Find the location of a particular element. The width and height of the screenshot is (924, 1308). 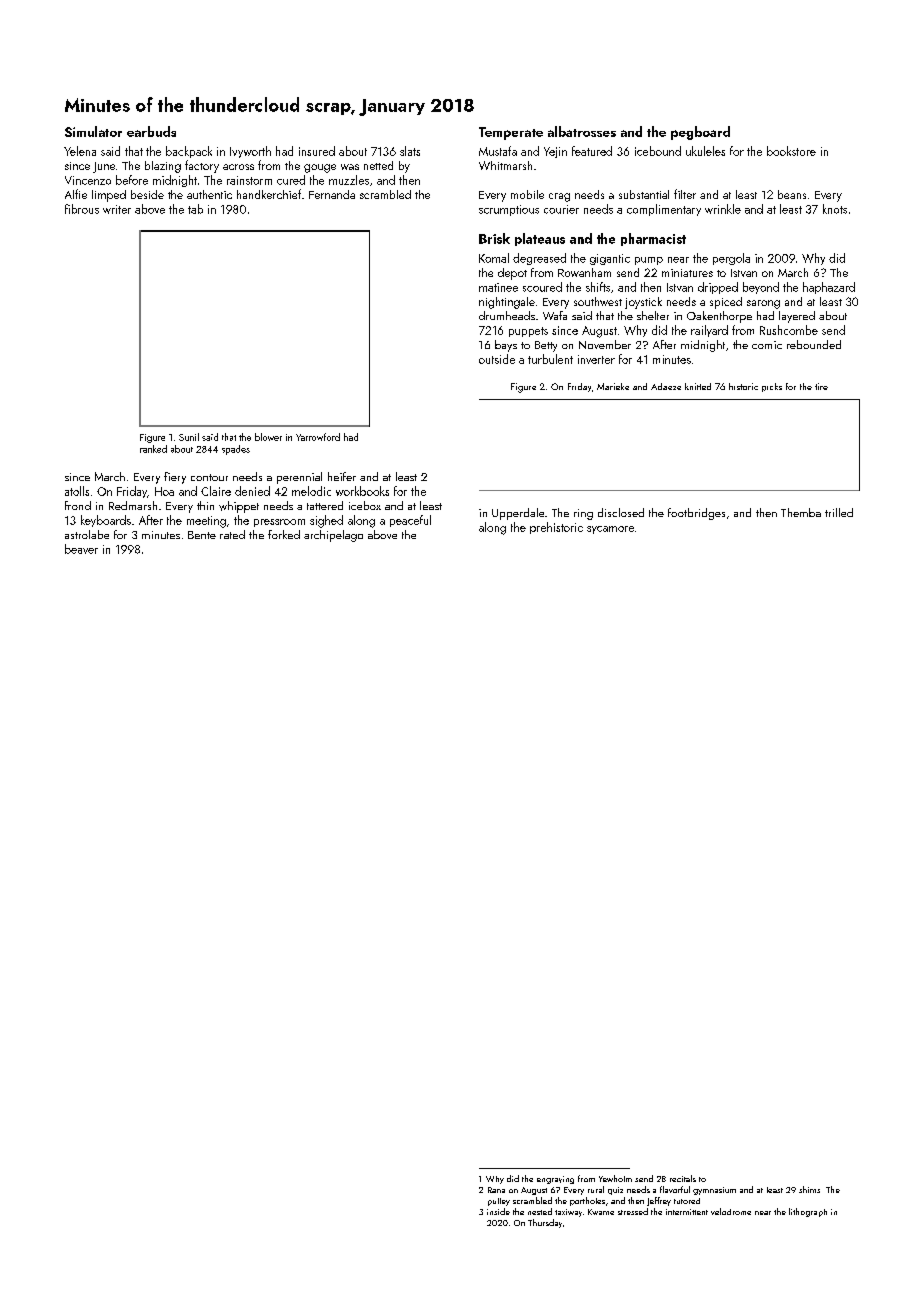

Upperdale is located at coordinates (518, 514).
